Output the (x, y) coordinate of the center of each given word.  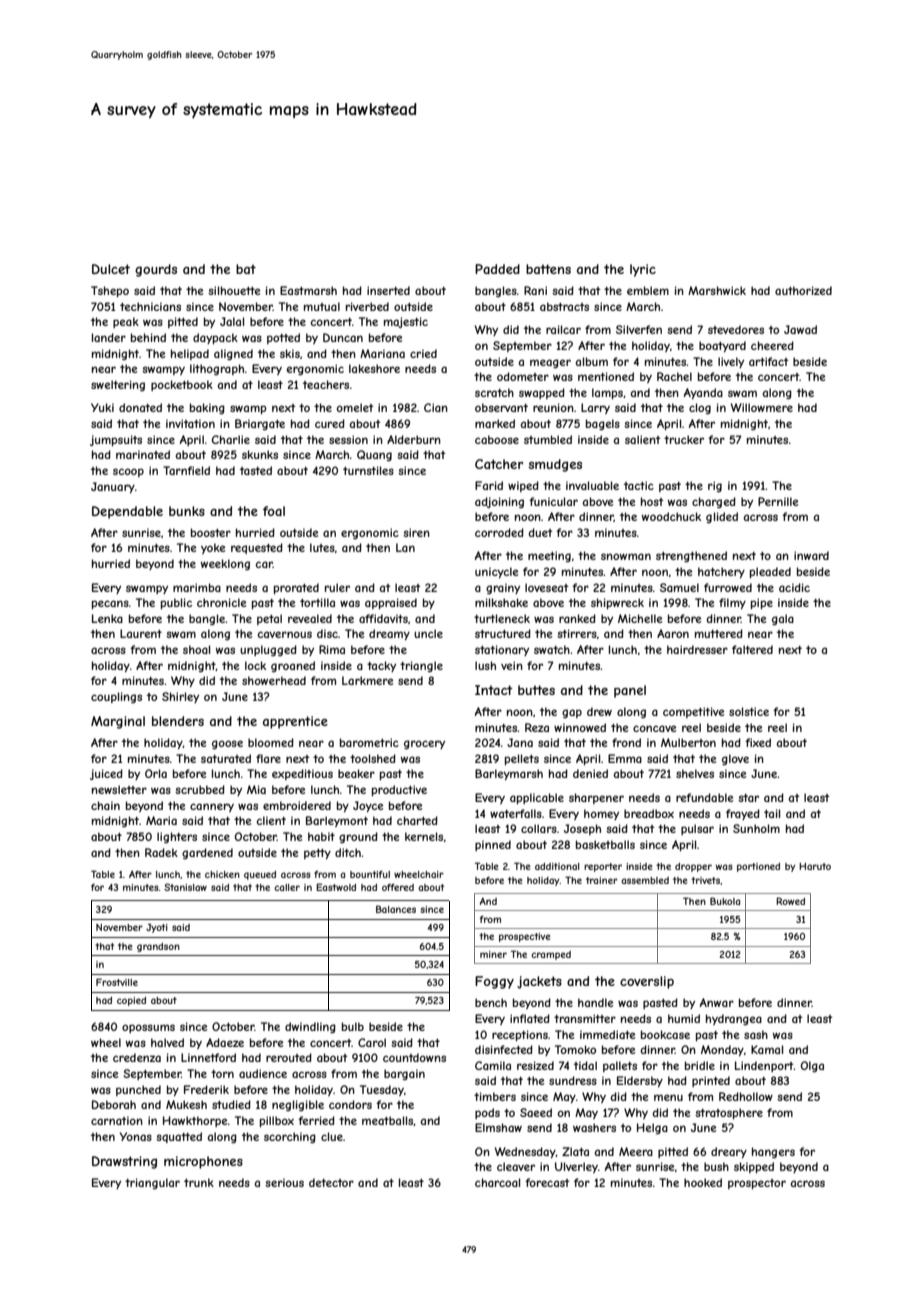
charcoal (497, 1182)
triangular (152, 1183)
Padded (497, 269)
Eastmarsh (308, 290)
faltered (752, 649)
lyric (643, 270)
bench (491, 1002)
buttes (536, 690)
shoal (196, 649)
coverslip (647, 982)
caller (287, 887)
